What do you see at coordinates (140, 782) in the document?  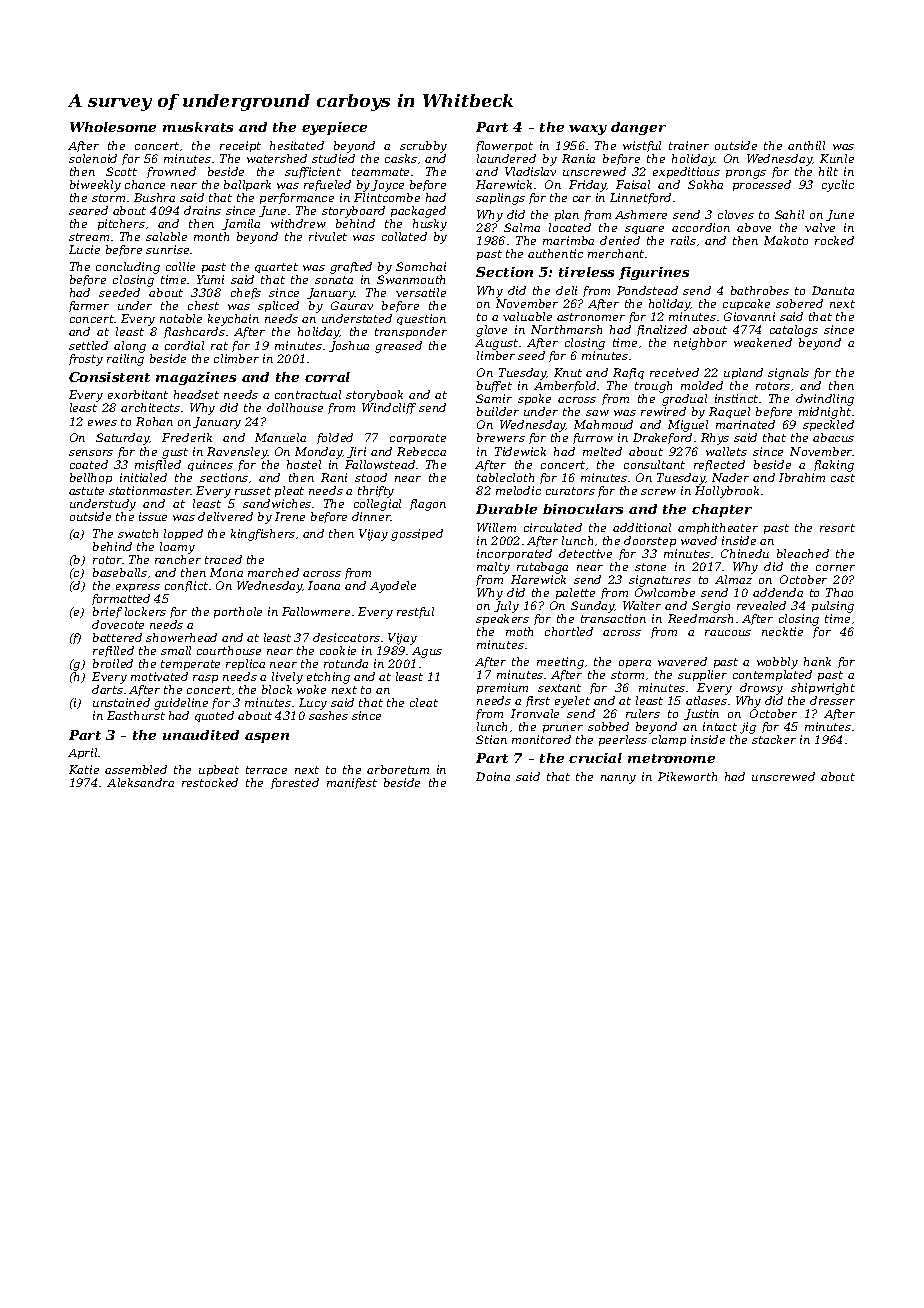 I see `Aleksandra` at bounding box center [140, 782].
